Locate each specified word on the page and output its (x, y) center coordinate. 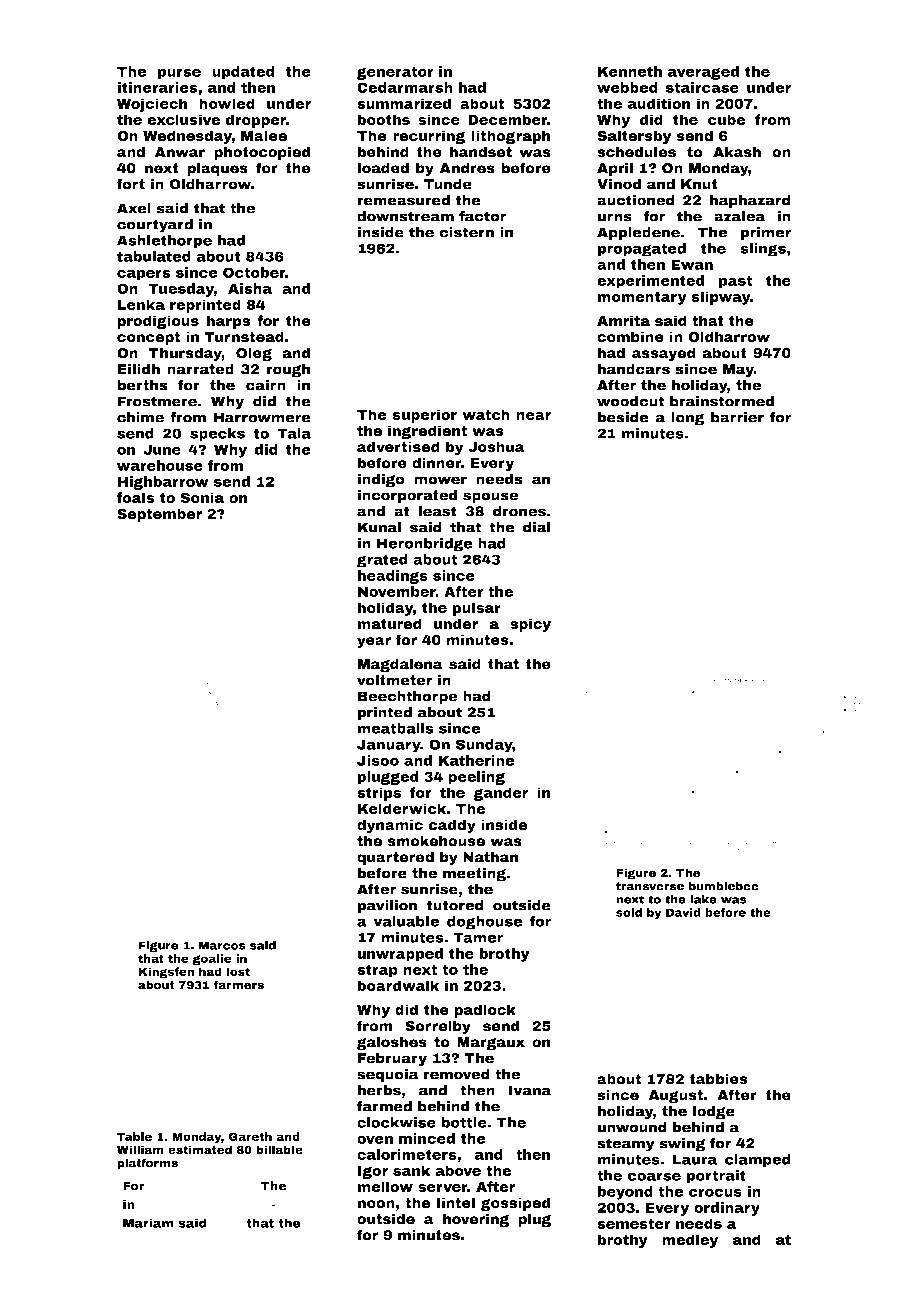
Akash (737, 152)
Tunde (448, 184)
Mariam (148, 1223)
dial (537, 527)
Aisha (250, 288)
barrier (737, 417)
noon (376, 1204)
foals (136, 497)
